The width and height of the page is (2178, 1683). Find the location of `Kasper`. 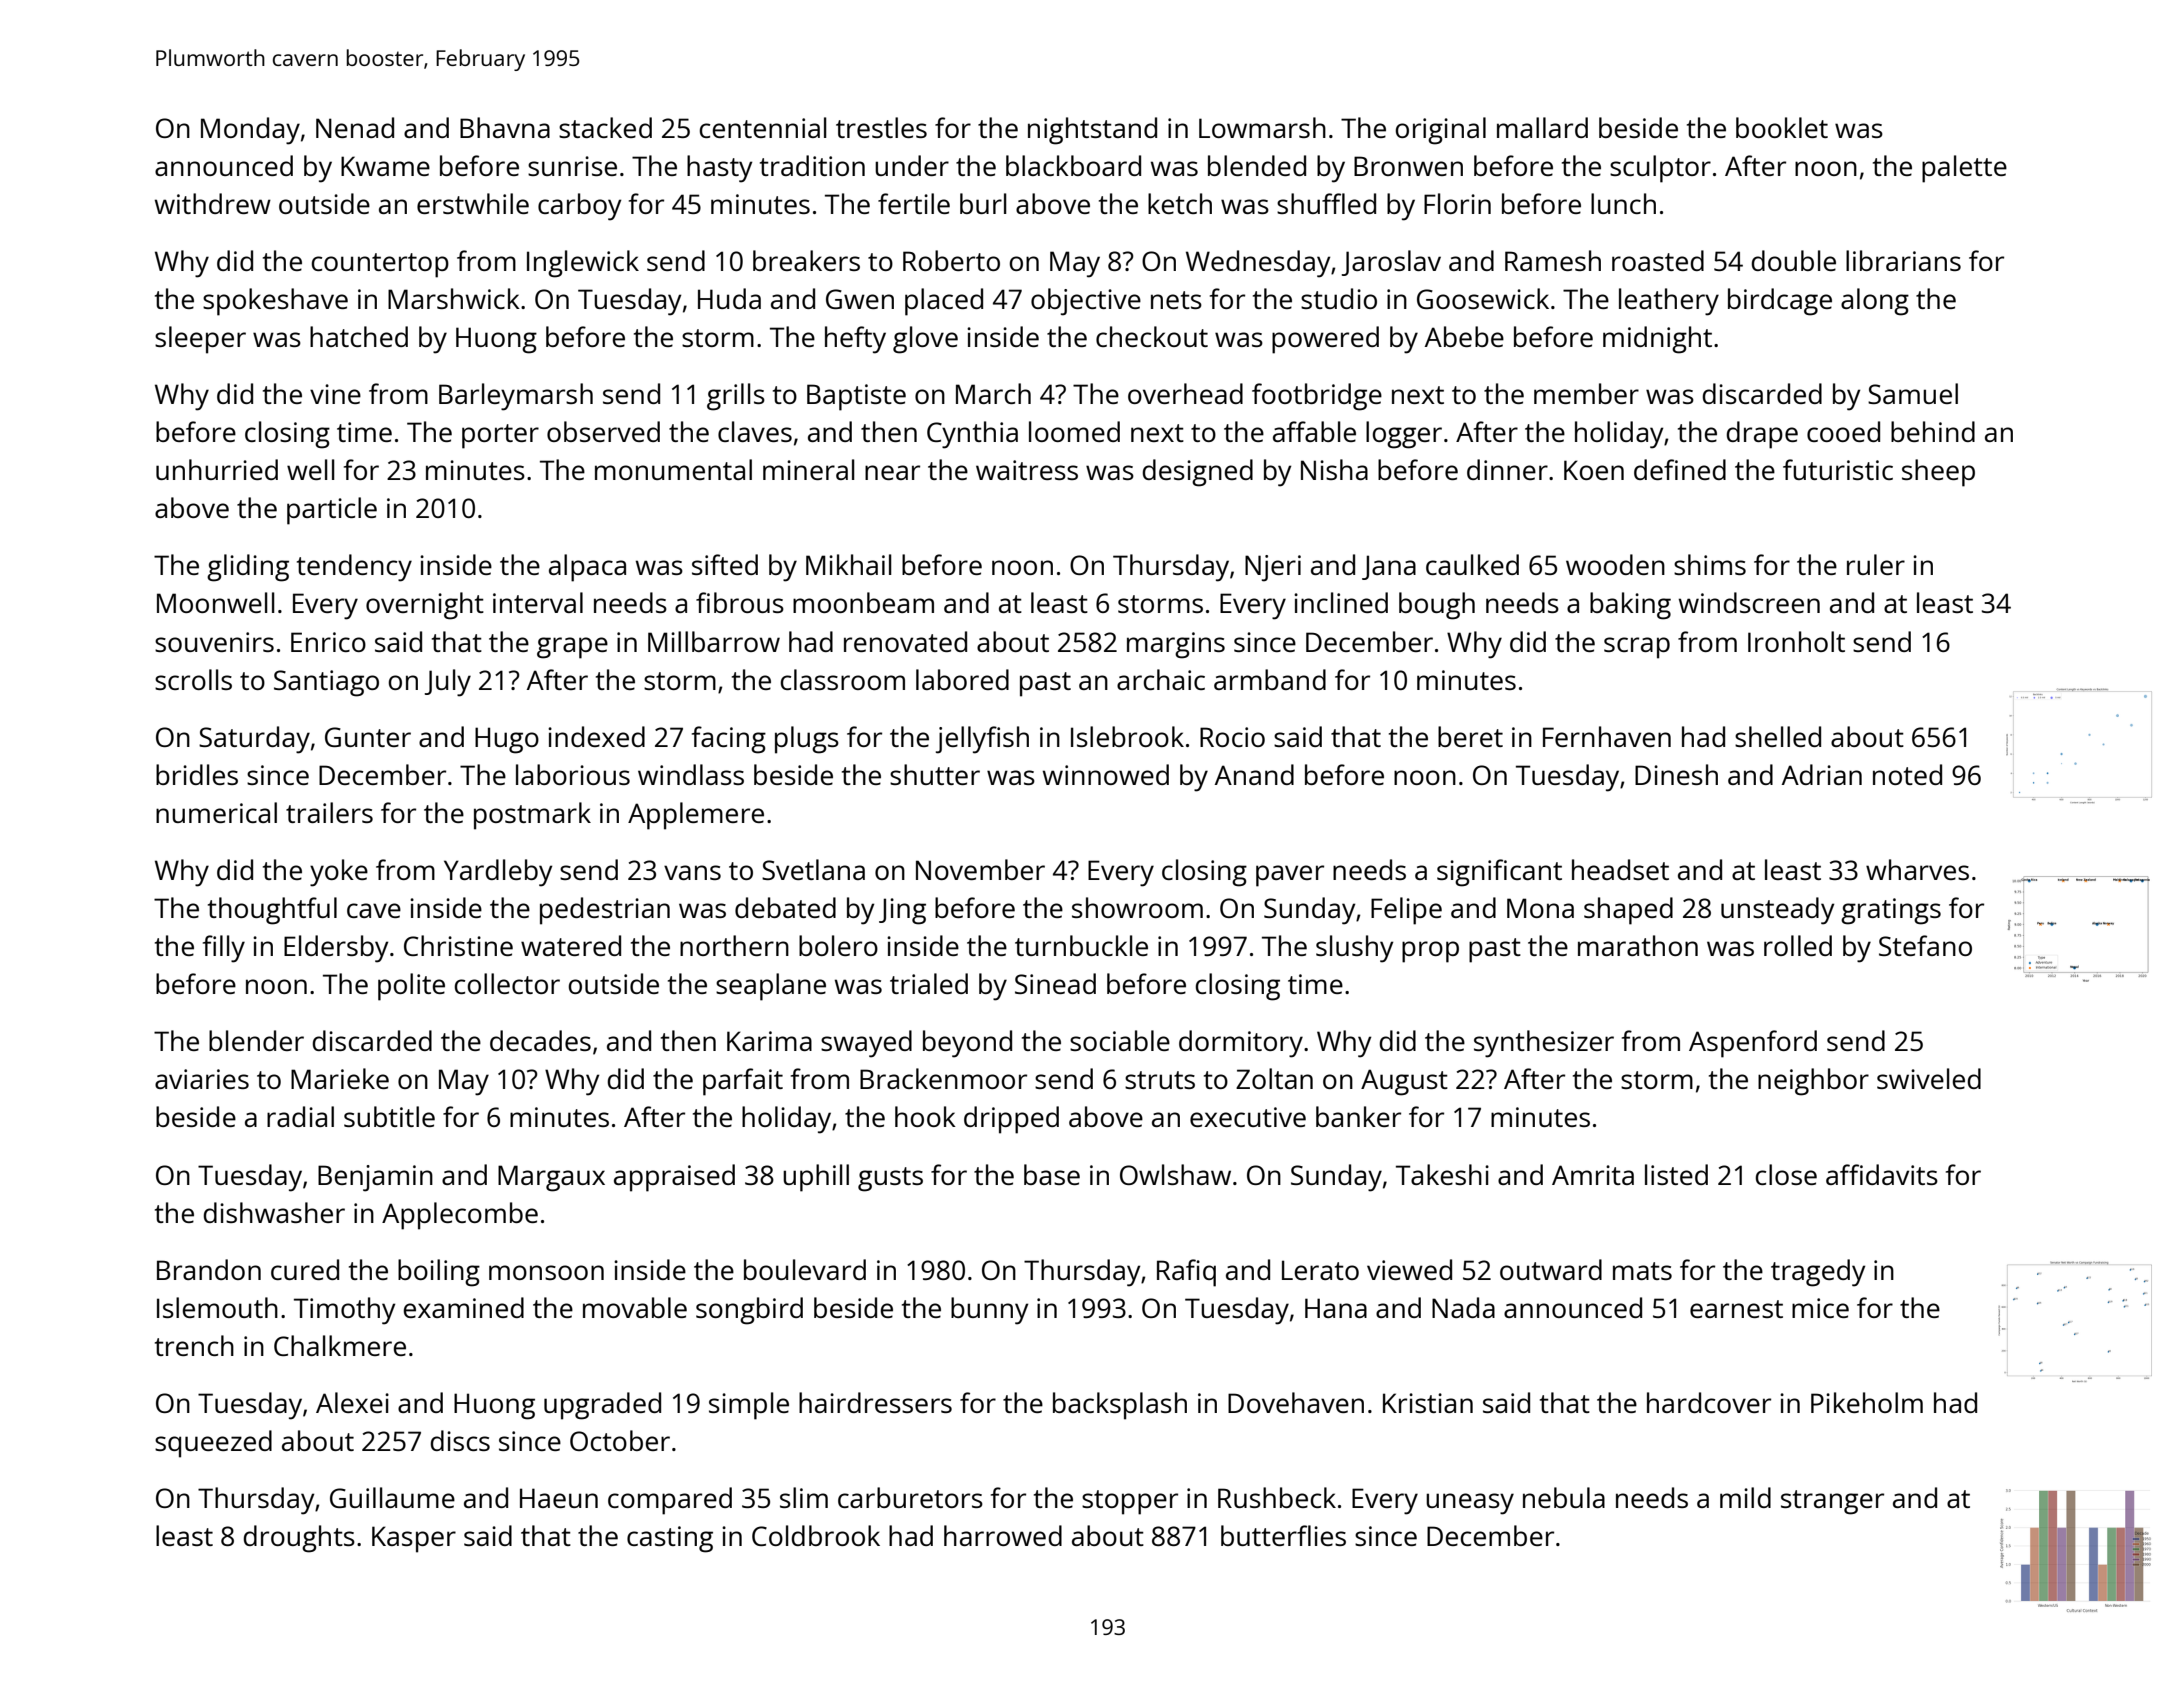

Kasper is located at coordinates (414, 1539).
